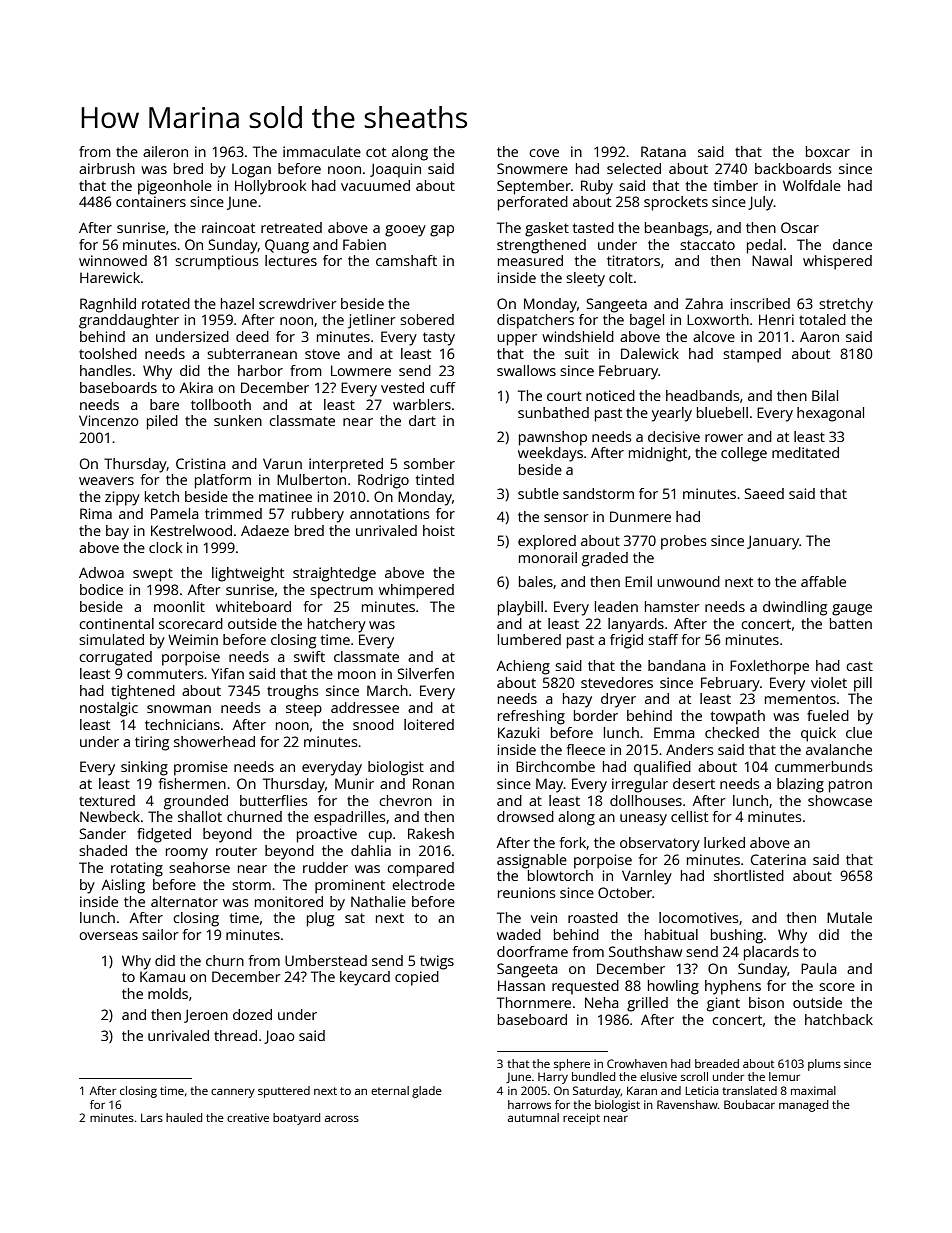  What do you see at coordinates (221, 404) in the document?
I see `tollbooth` at bounding box center [221, 404].
